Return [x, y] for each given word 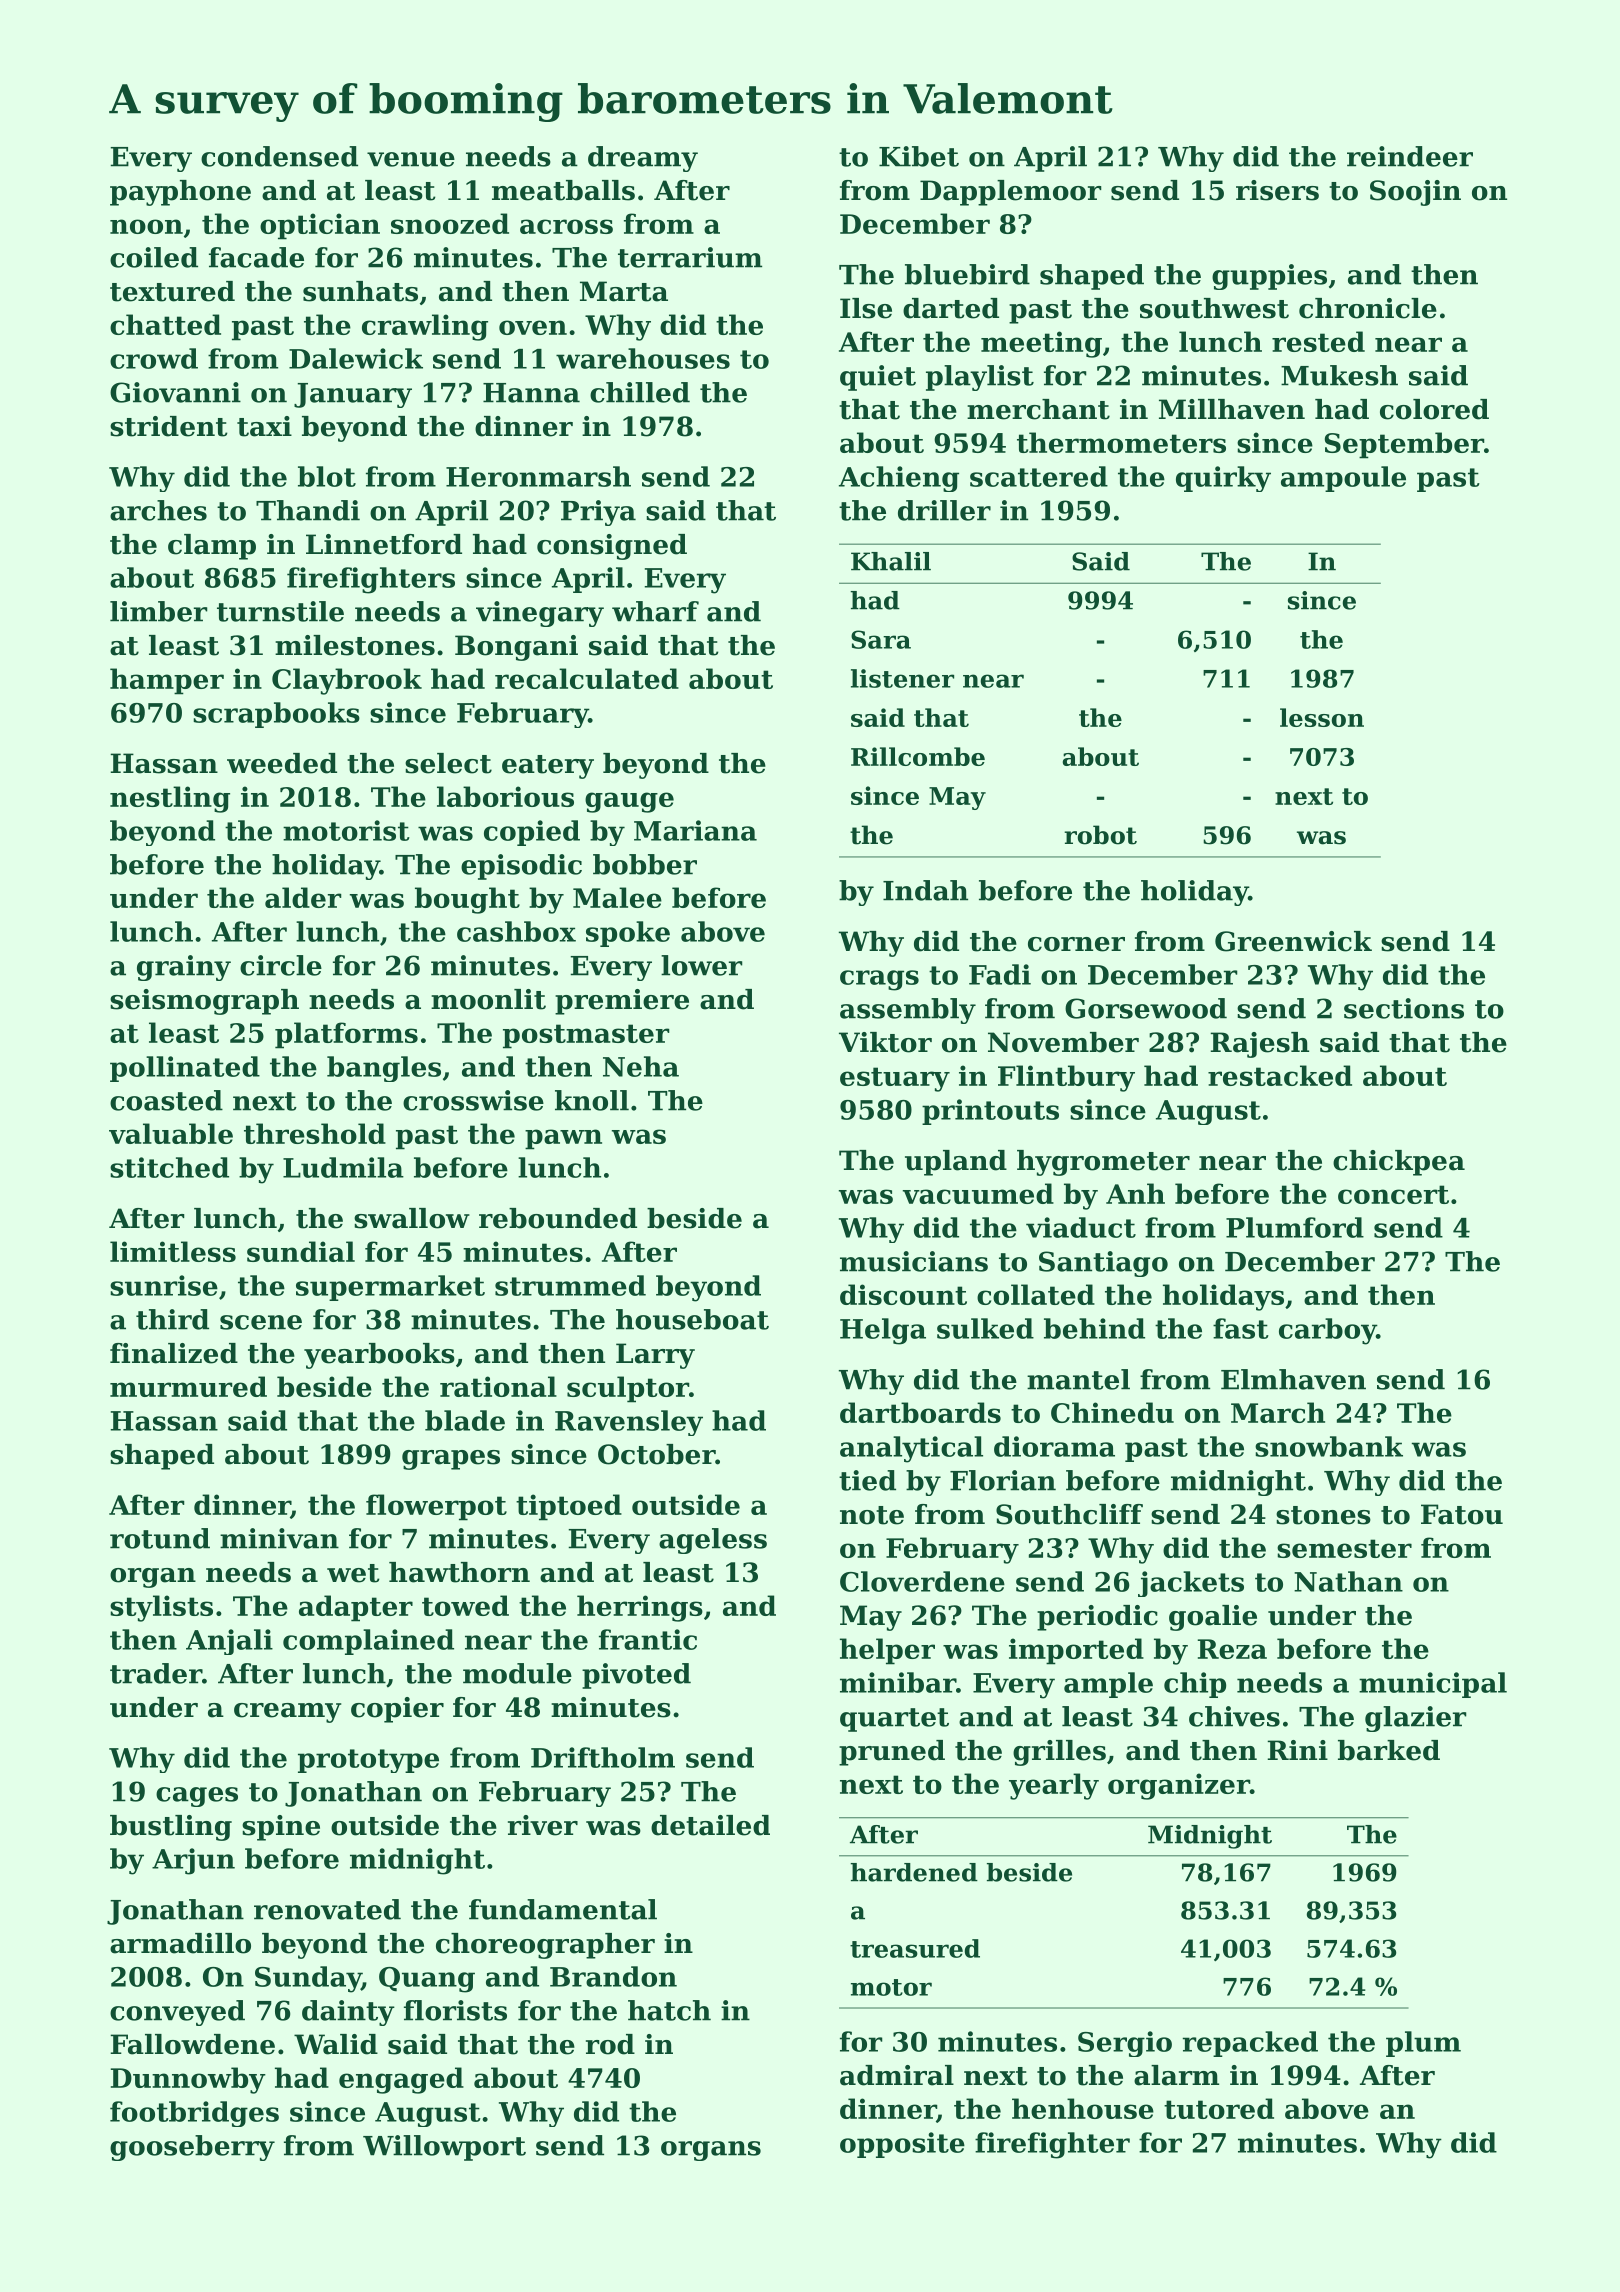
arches [158, 510]
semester [1344, 1548]
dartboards [920, 1412]
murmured [188, 1386]
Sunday [308, 1979]
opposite [902, 2145]
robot [1100, 835]
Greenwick [1293, 941]
